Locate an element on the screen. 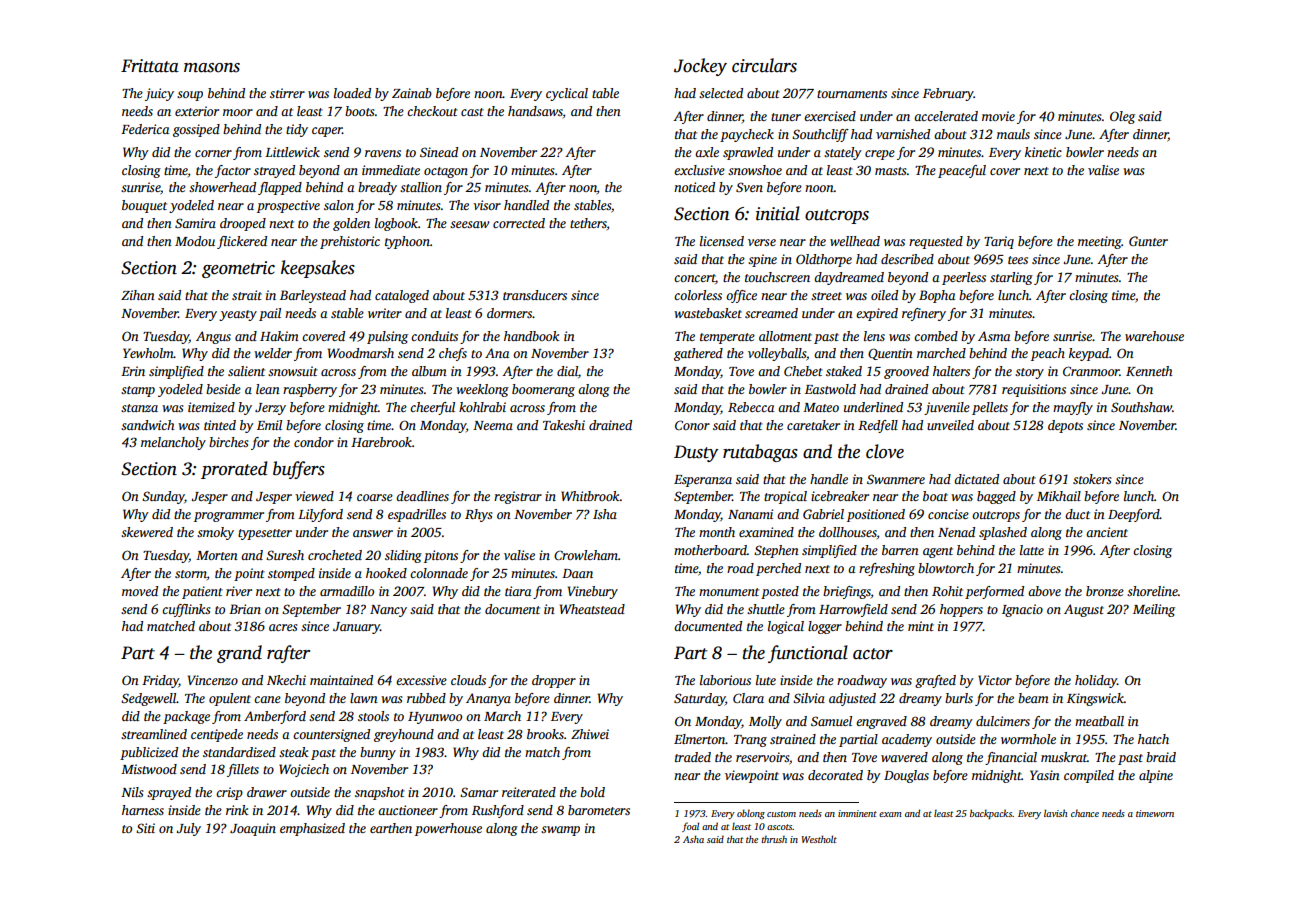 The width and height of the screenshot is (1308, 924). skewered is located at coordinates (147, 532).
